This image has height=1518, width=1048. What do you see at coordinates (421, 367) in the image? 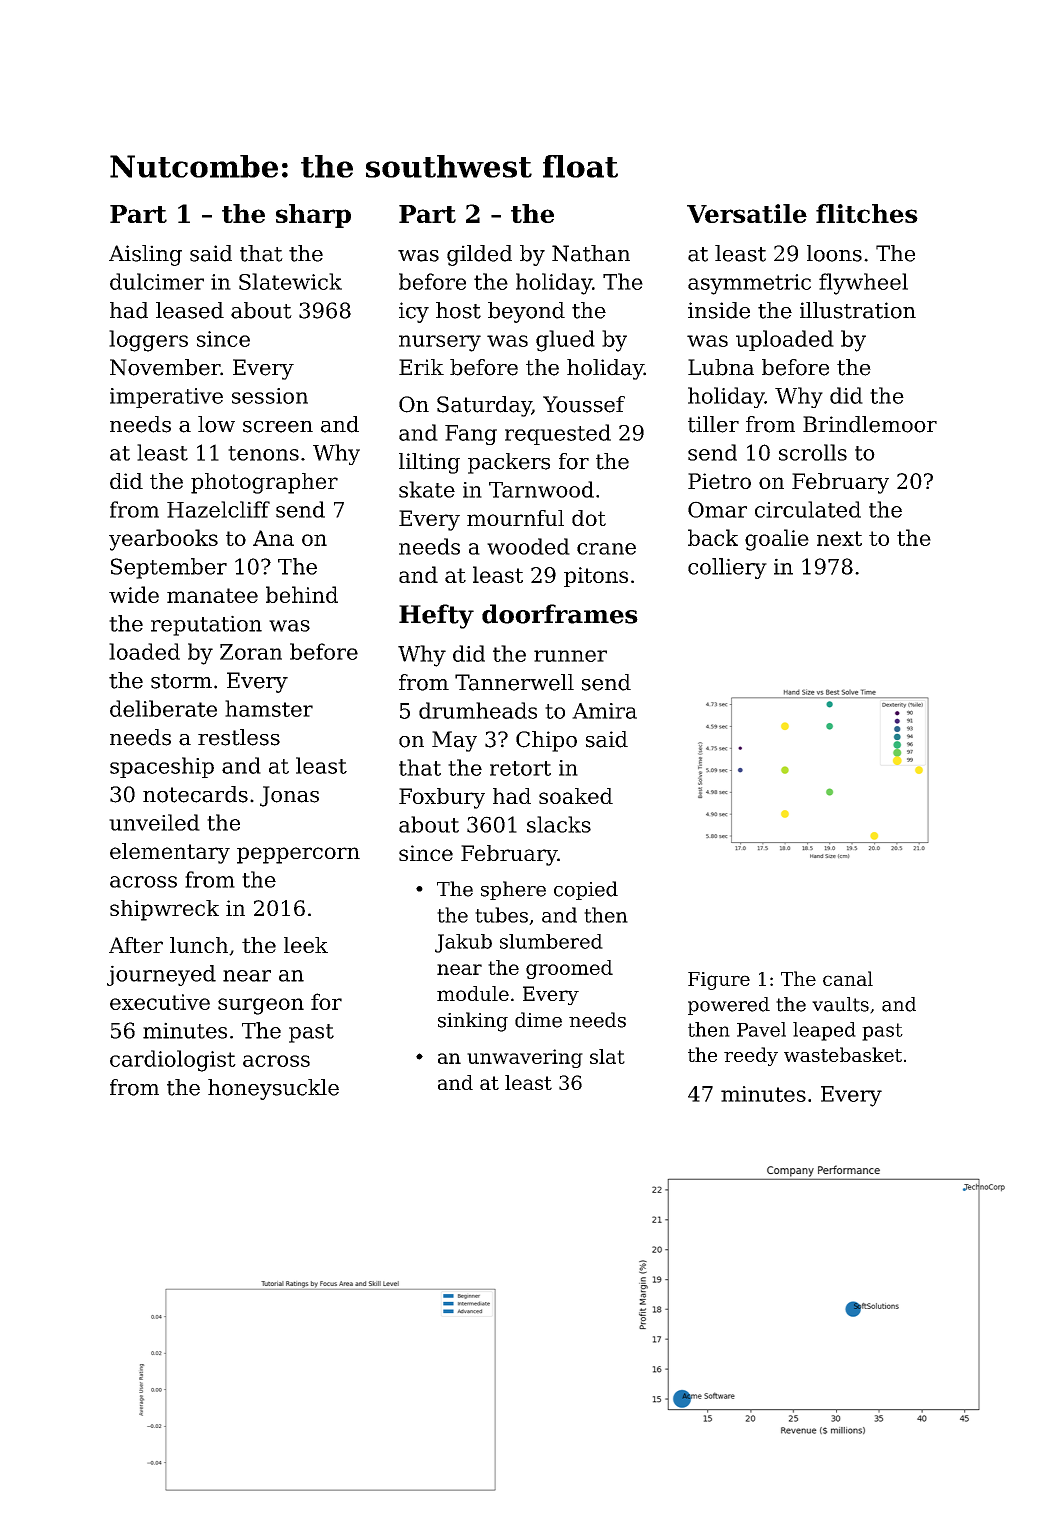
I see `Erik` at bounding box center [421, 367].
